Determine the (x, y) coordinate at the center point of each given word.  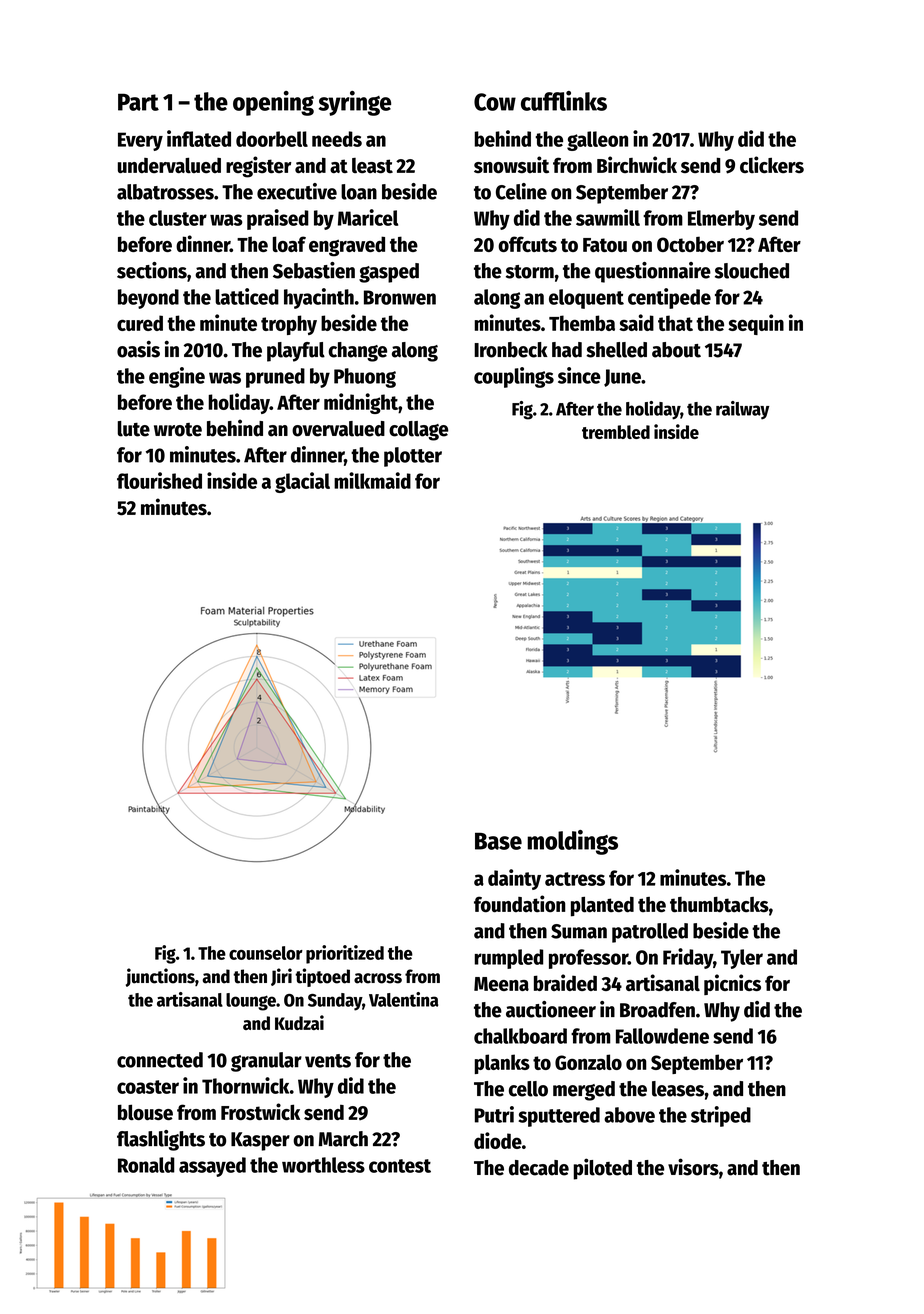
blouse (145, 1112)
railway (742, 410)
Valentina (403, 999)
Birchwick (637, 164)
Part (138, 102)
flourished (159, 480)
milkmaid (372, 480)
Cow (495, 102)
